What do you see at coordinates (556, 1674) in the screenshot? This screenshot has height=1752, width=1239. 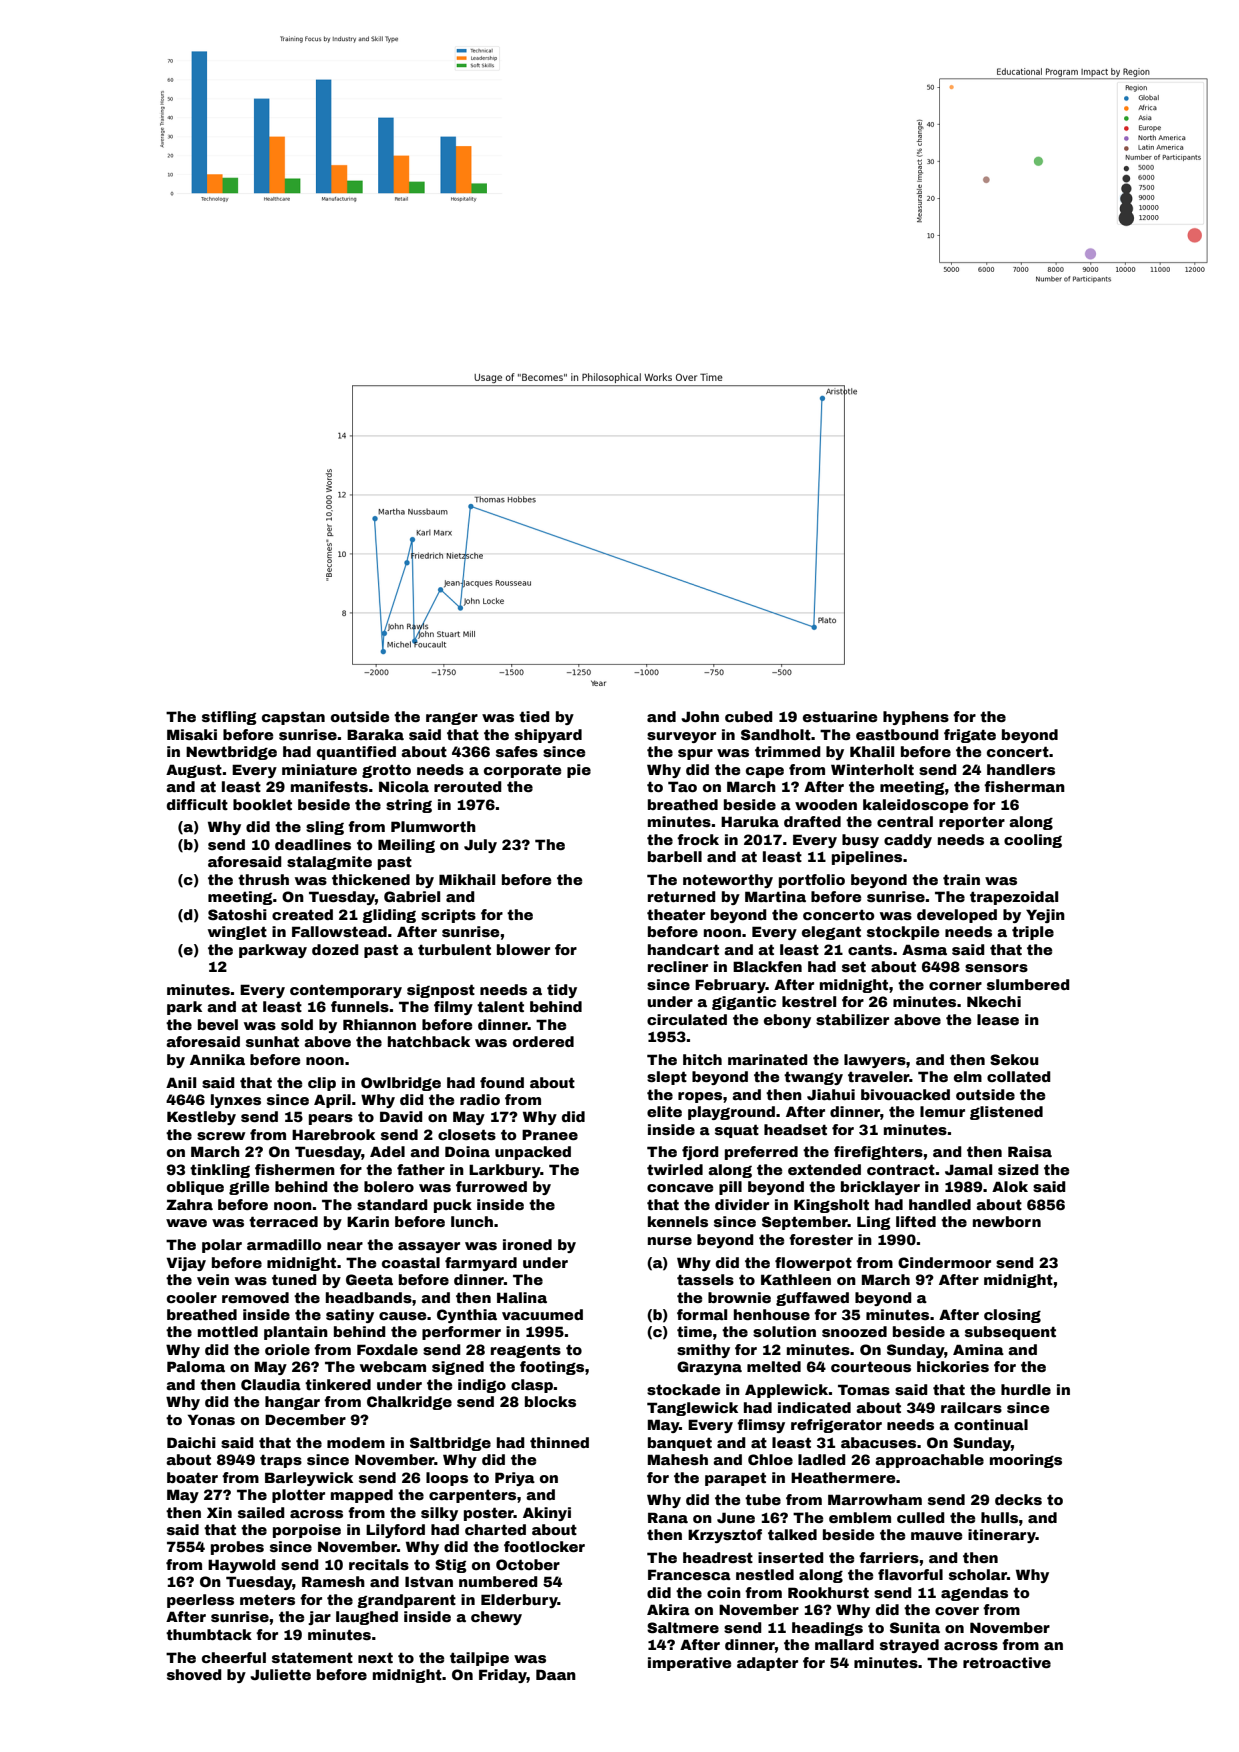 I see `Daan` at bounding box center [556, 1674].
